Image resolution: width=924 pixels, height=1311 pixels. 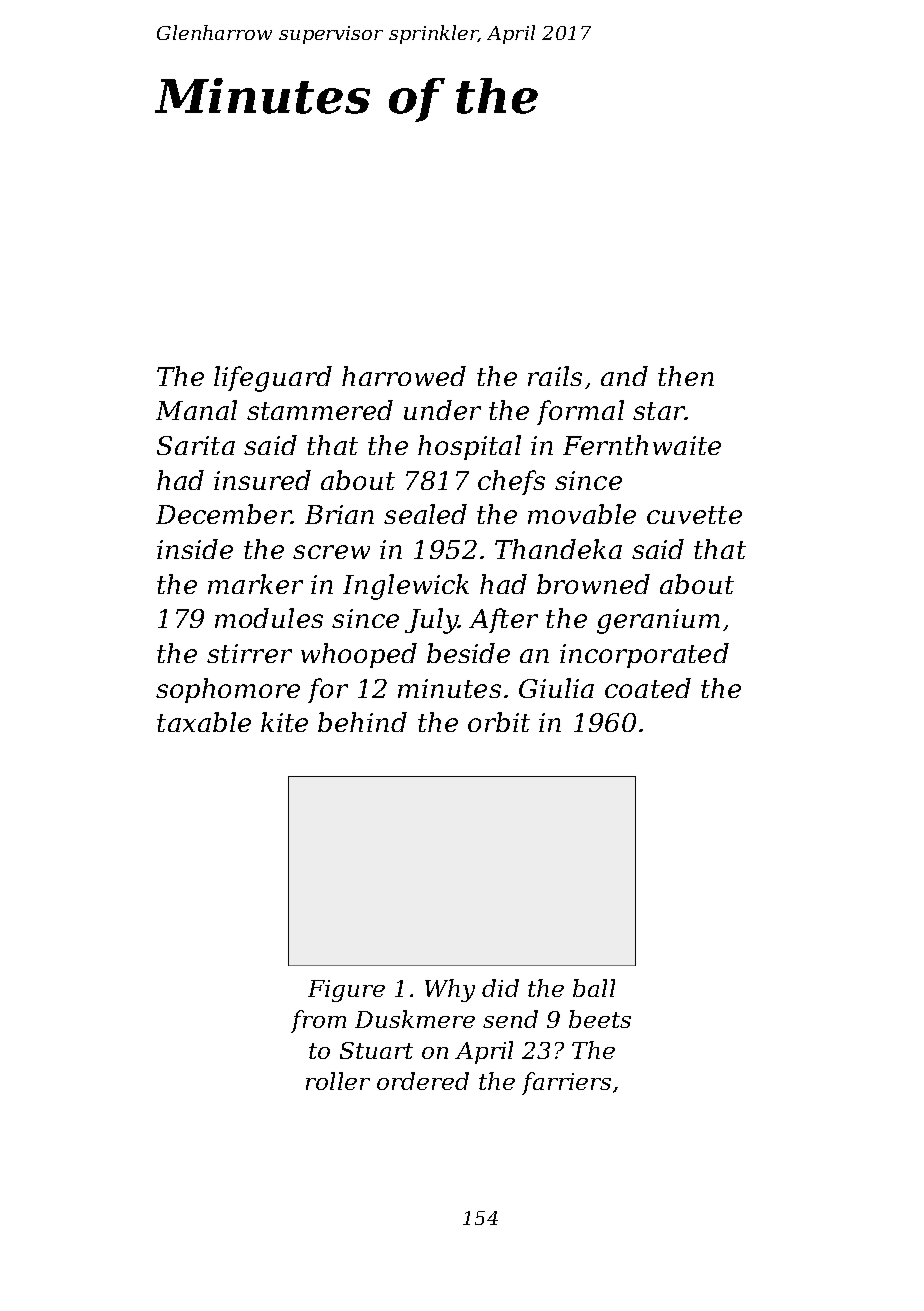 I want to click on ordered, so click(x=423, y=1081).
